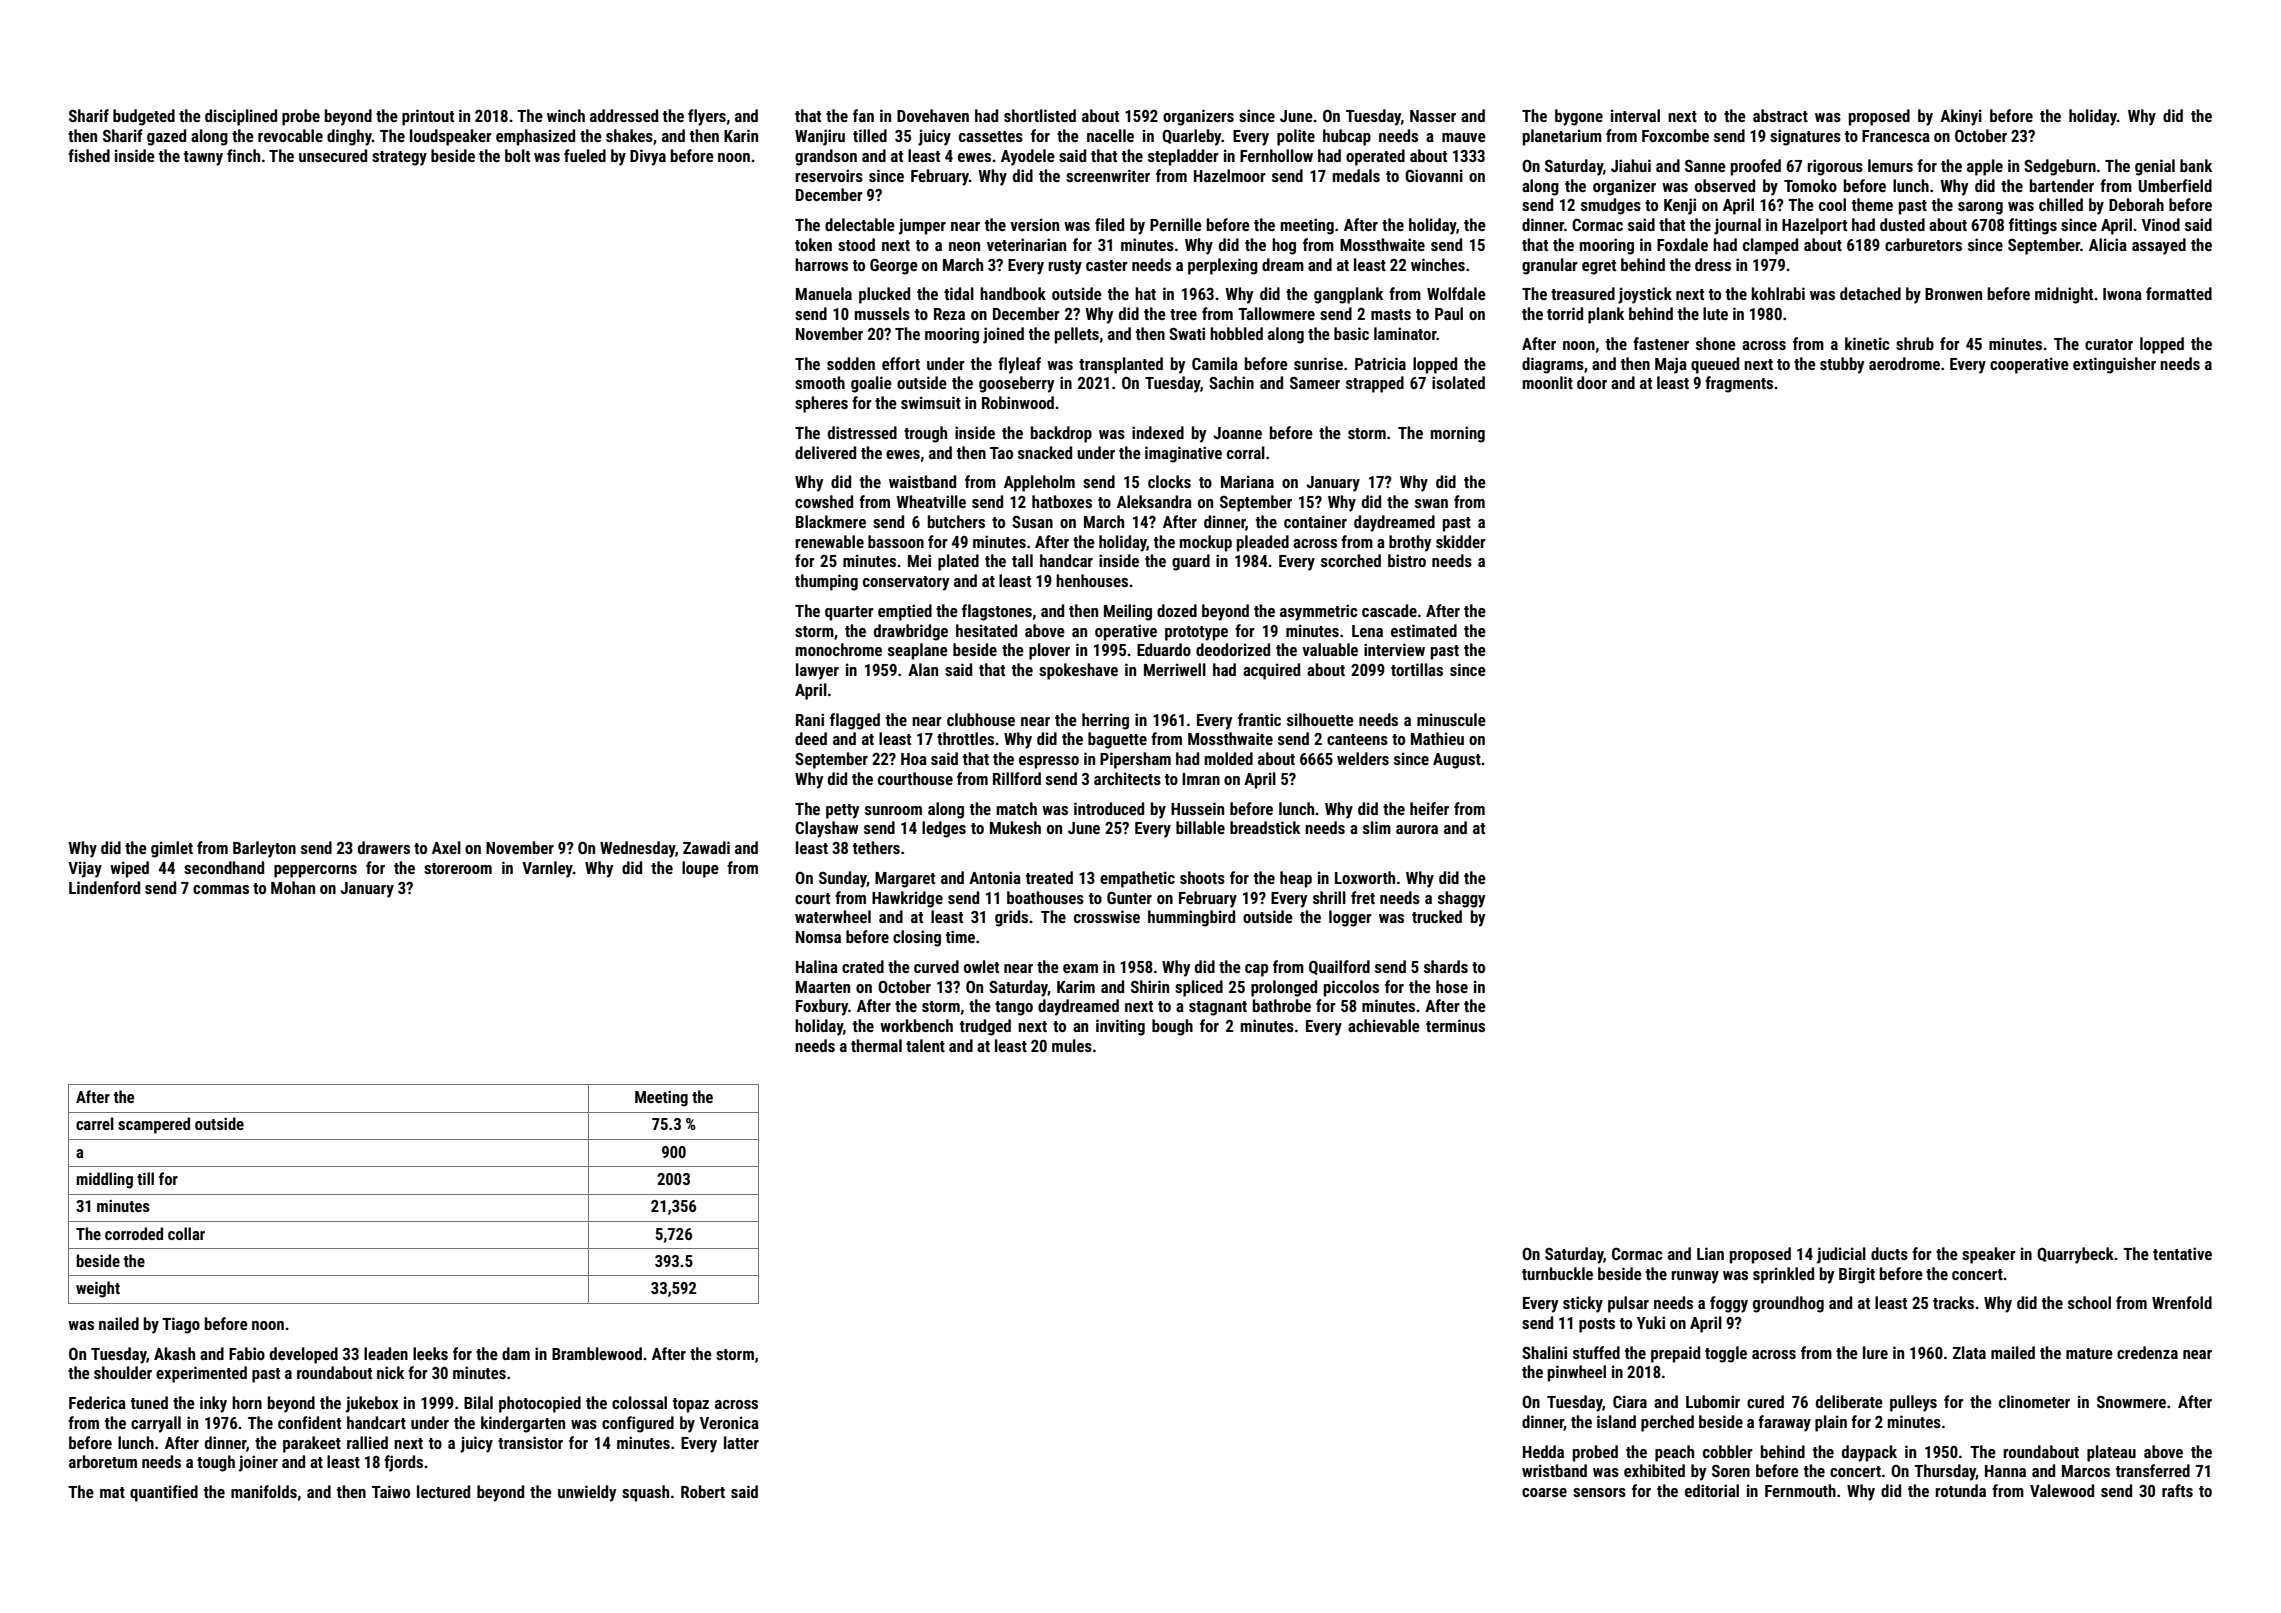 Image resolution: width=2281 pixels, height=1613 pixels. Describe the element at coordinates (1461, 541) in the screenshot. I see `skidder` at that location.
